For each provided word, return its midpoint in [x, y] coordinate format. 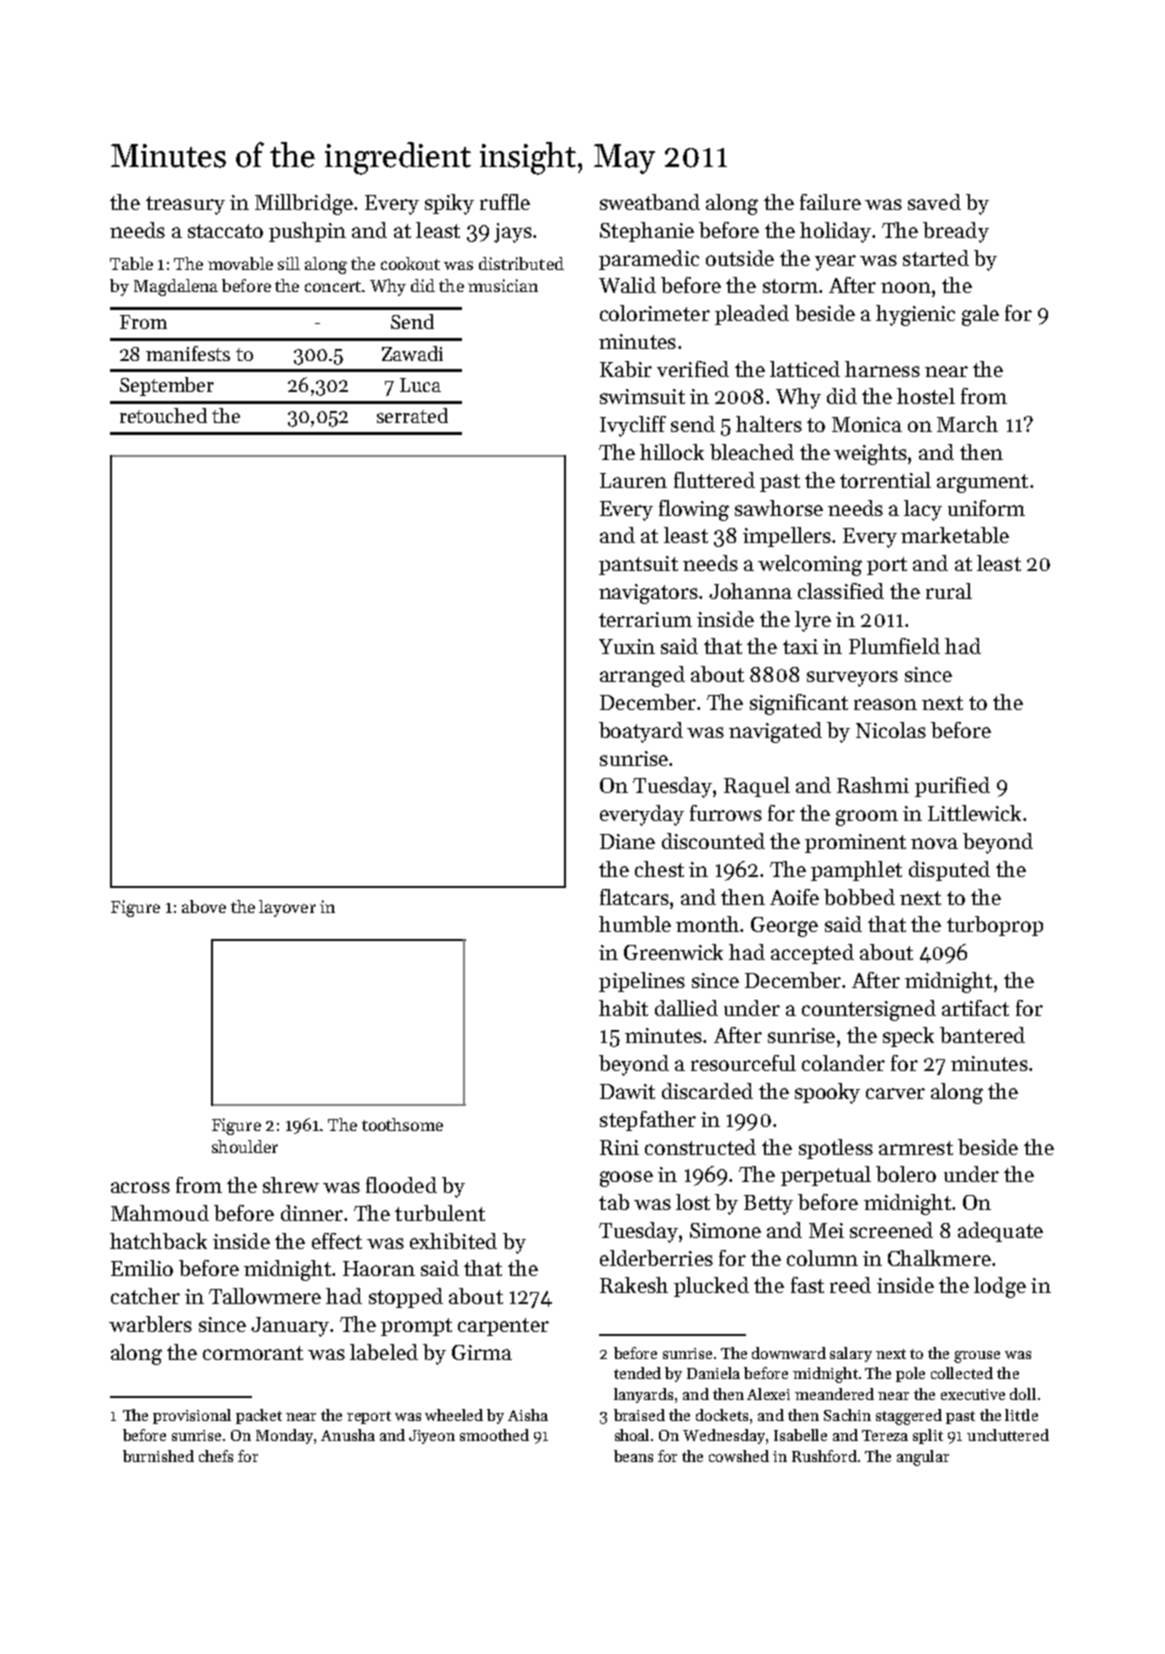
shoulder [245, 1146]
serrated [412, 415]
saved [934, 202]
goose [626, 1179]
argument [982, 483]
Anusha [348, 1435]
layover [287, 908]
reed [850, 1285]
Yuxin [627, 646]
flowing [694, 510]
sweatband [650, 202]
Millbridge [304, 204]
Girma [482, 1352]
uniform [986, 508]
